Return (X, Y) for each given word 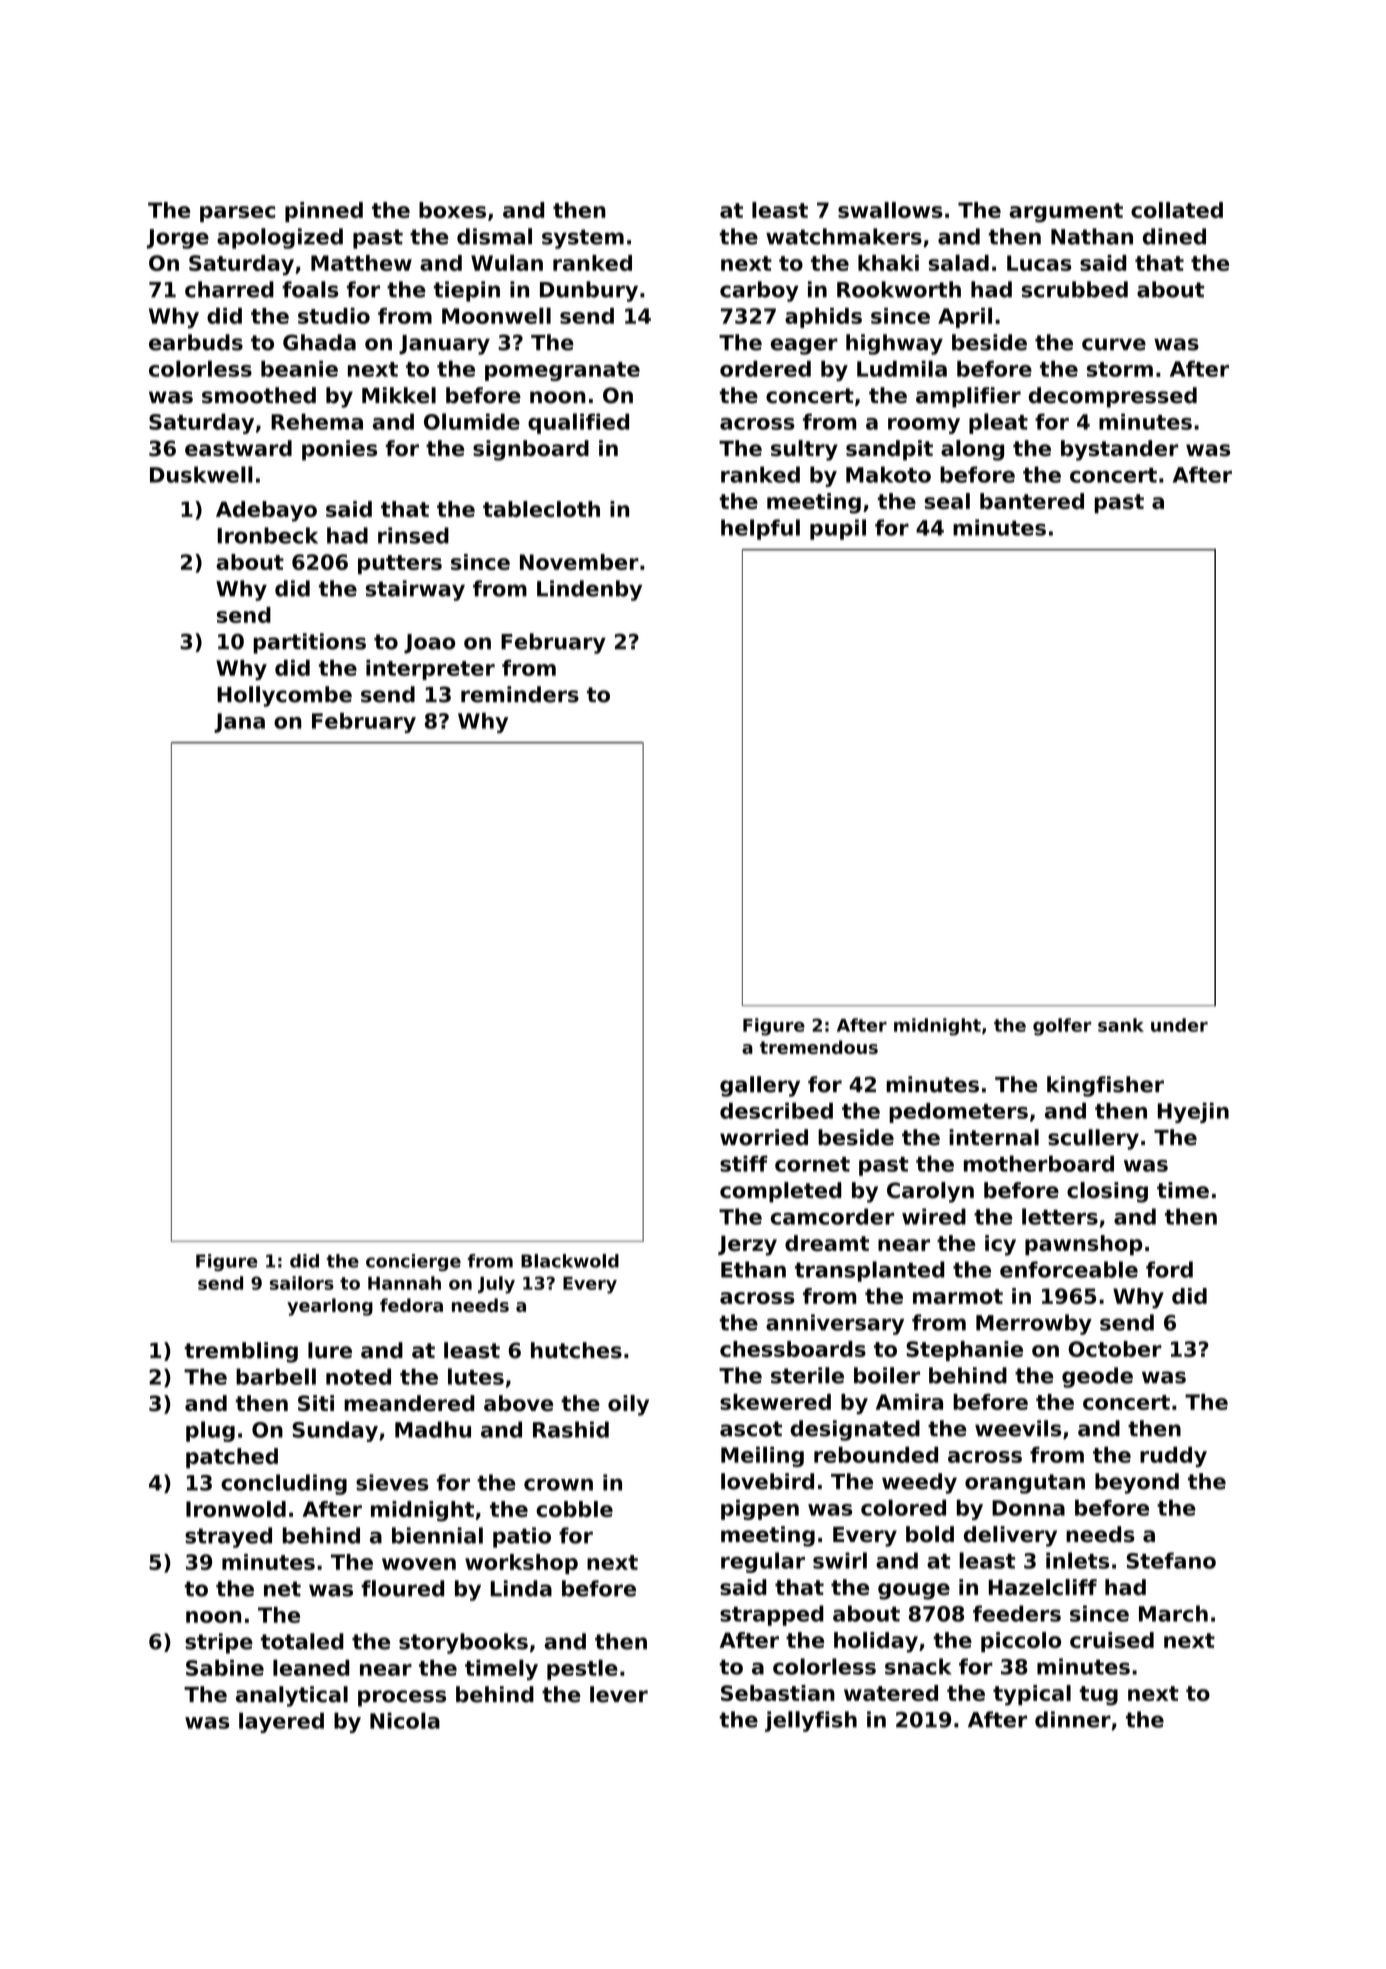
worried (764, 1137)
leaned (311, 1667)
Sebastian (778, 1693)
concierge (413, 1262)
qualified (578, 423)
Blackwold (570, 1261)
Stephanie (964, 1351)
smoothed (259, 395)
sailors (302, 1283)
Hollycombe (284, 696)
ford (1169, 1269)
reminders (520, 694)
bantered (1032, 501)
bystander (1119, 450)
